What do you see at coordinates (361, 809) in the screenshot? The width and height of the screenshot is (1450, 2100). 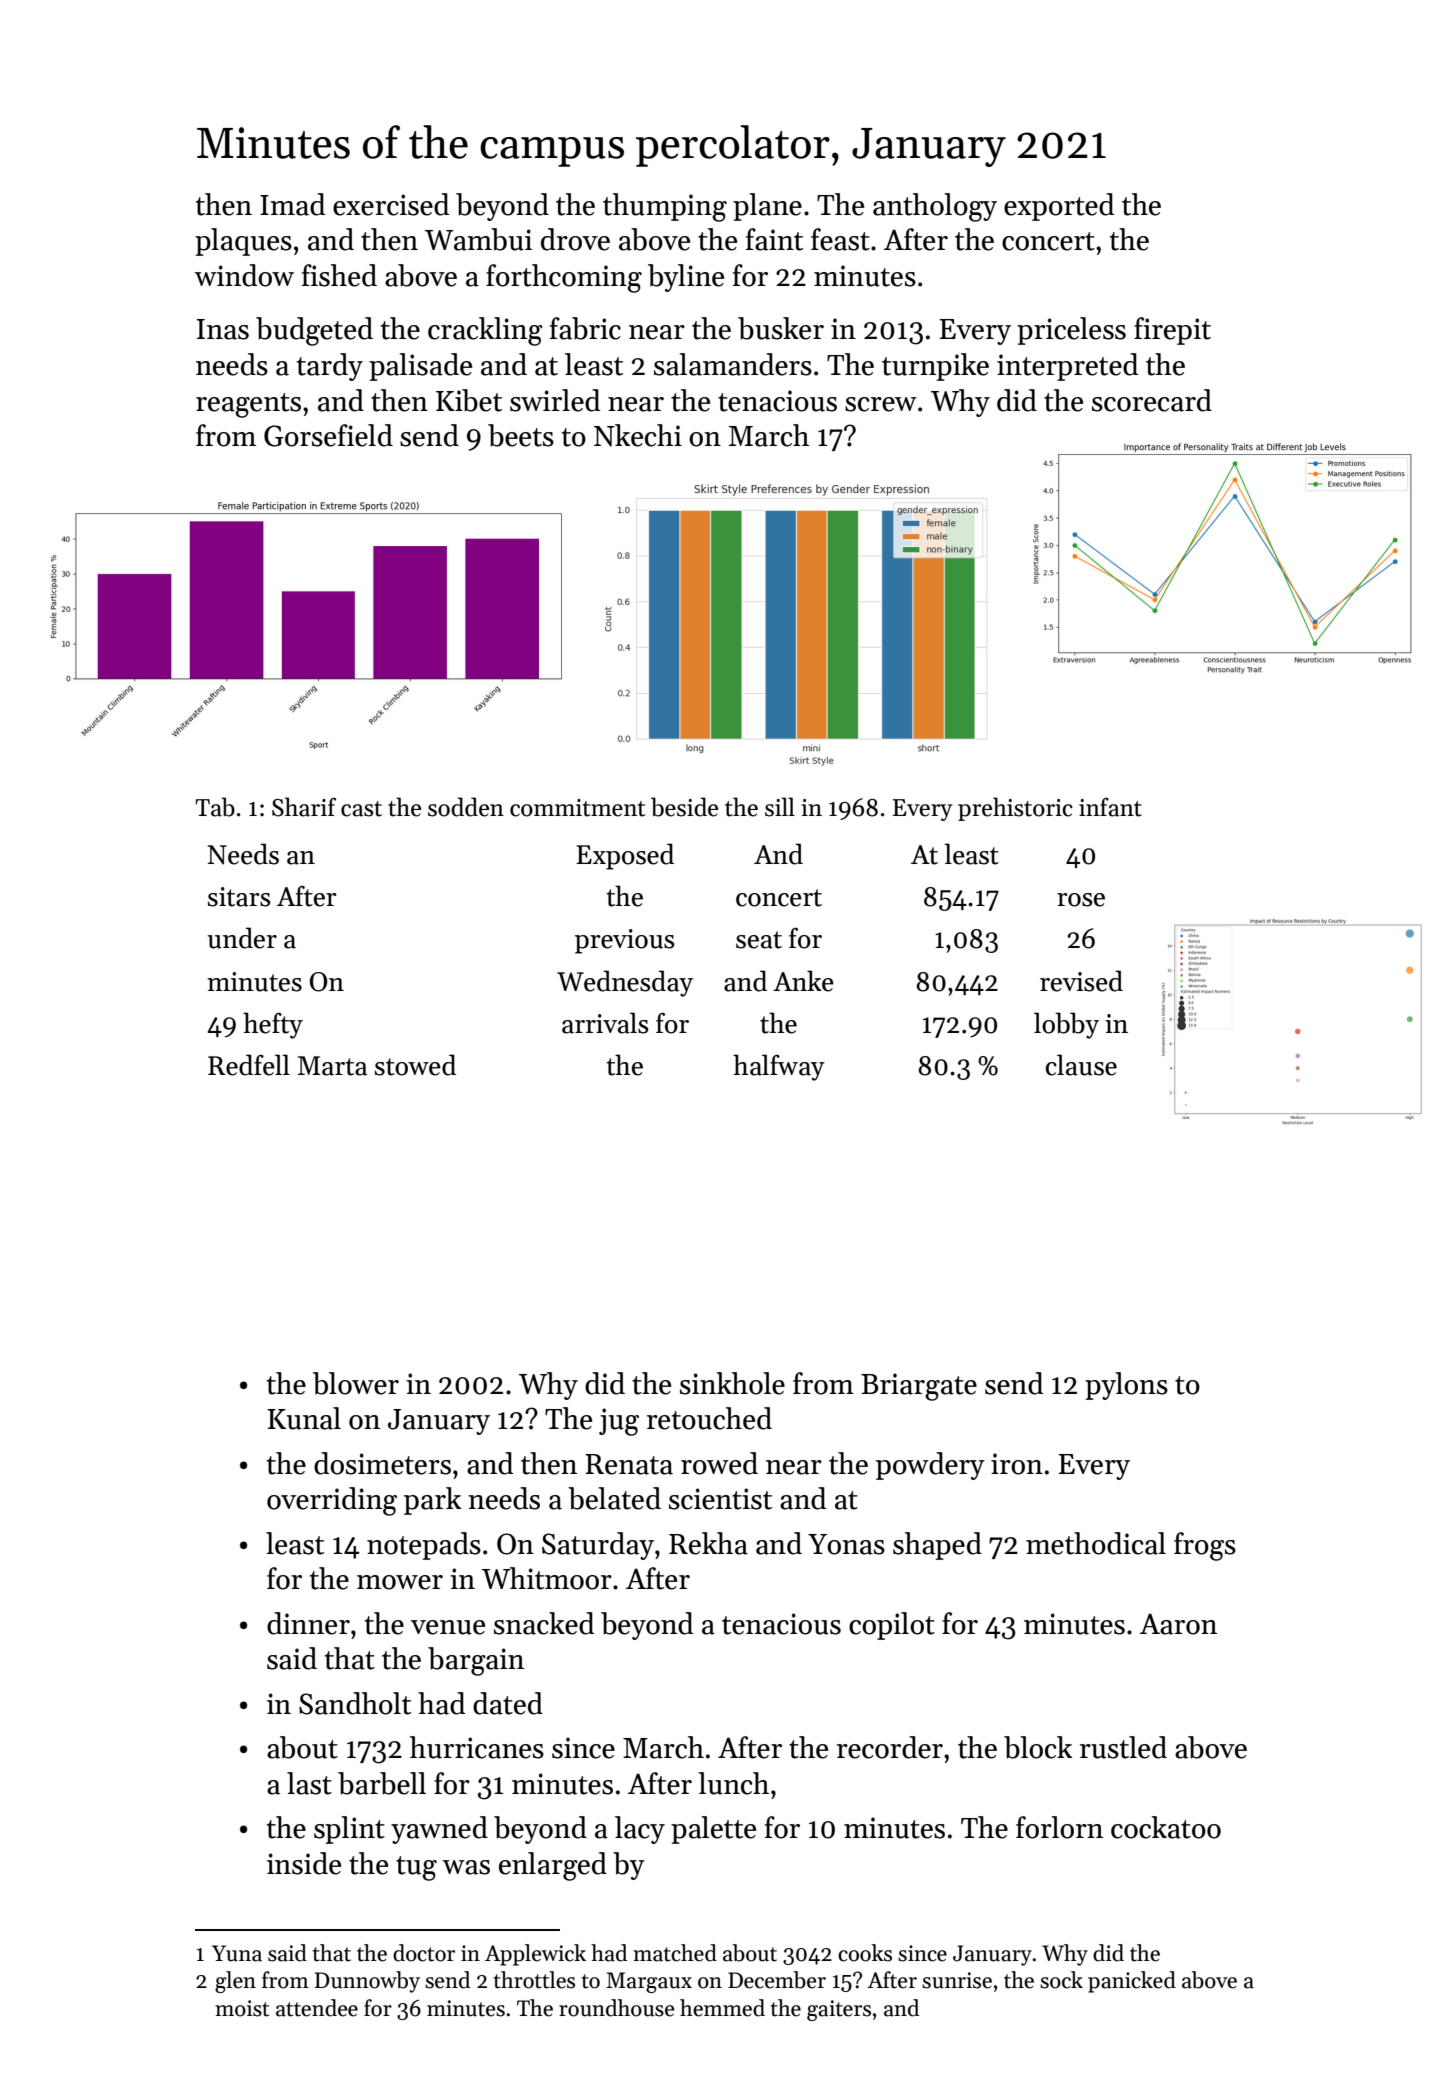 I see `cast` at bounding box center [361, 809].
